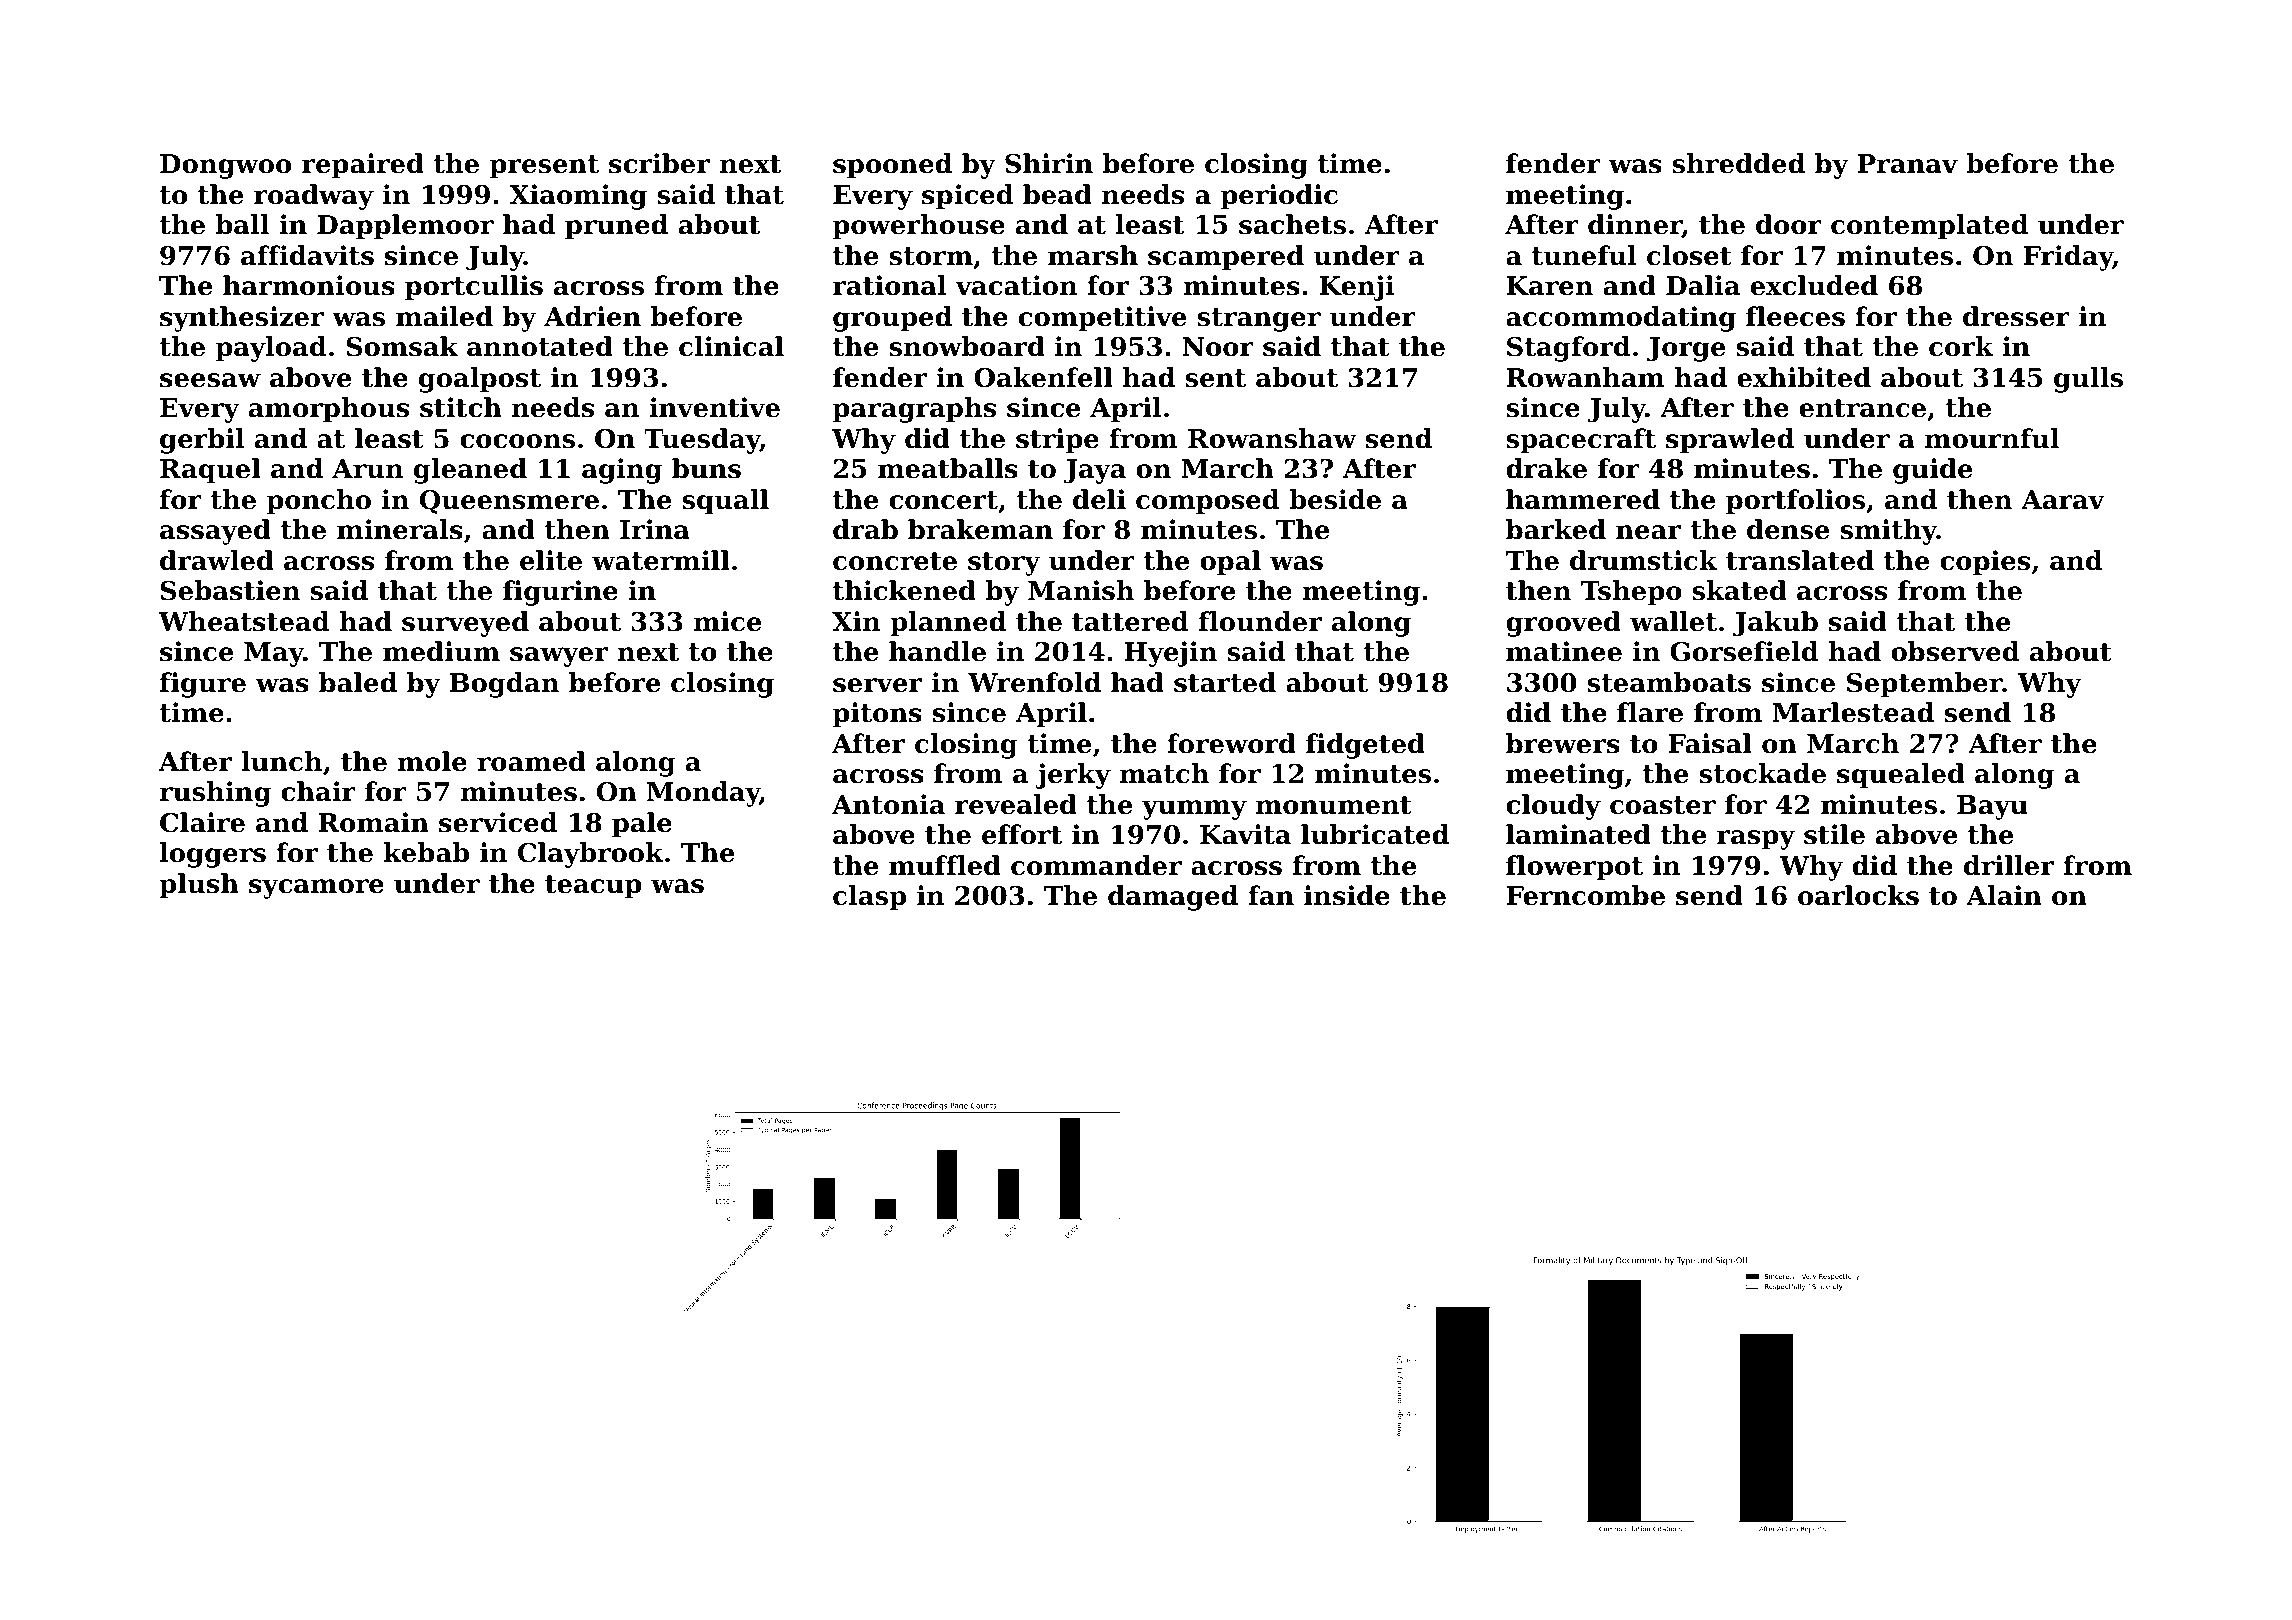  What do you see at coordinates (480, 380) in the image?
I see `goalpost` at bounding box center [480, 380].
